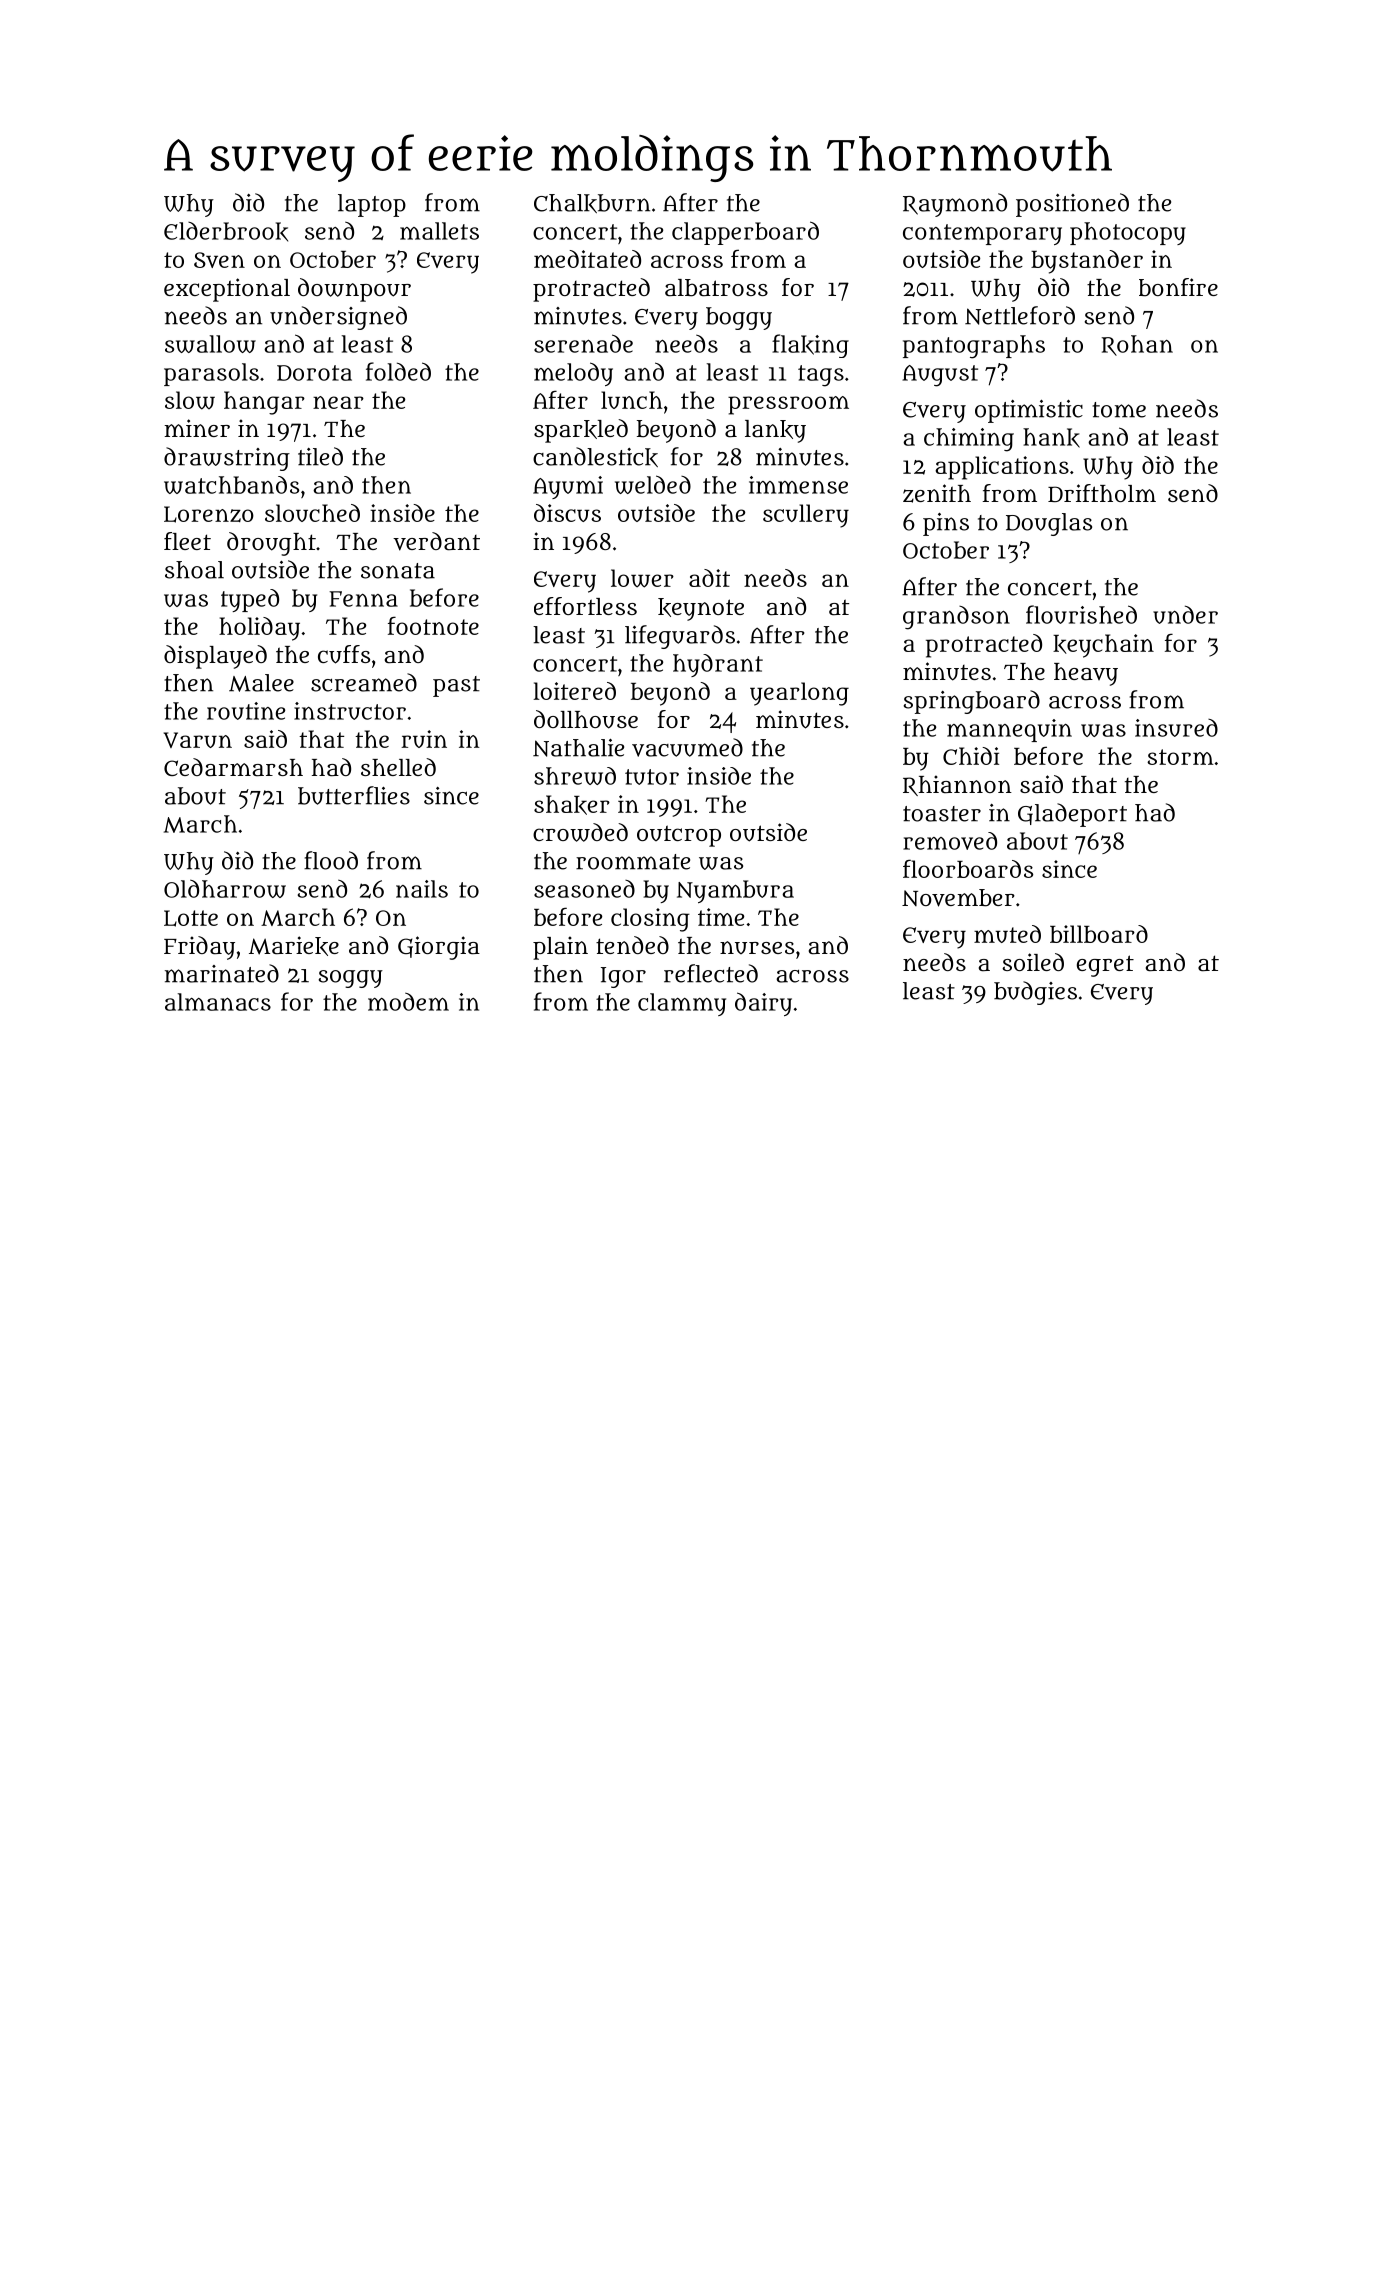 The width and height of the screenshot is (1382, 2276). What do you see at coordinates (218, 1002) in the screenshot?
I see `almanacs` at bounding box center [218, 1002].
